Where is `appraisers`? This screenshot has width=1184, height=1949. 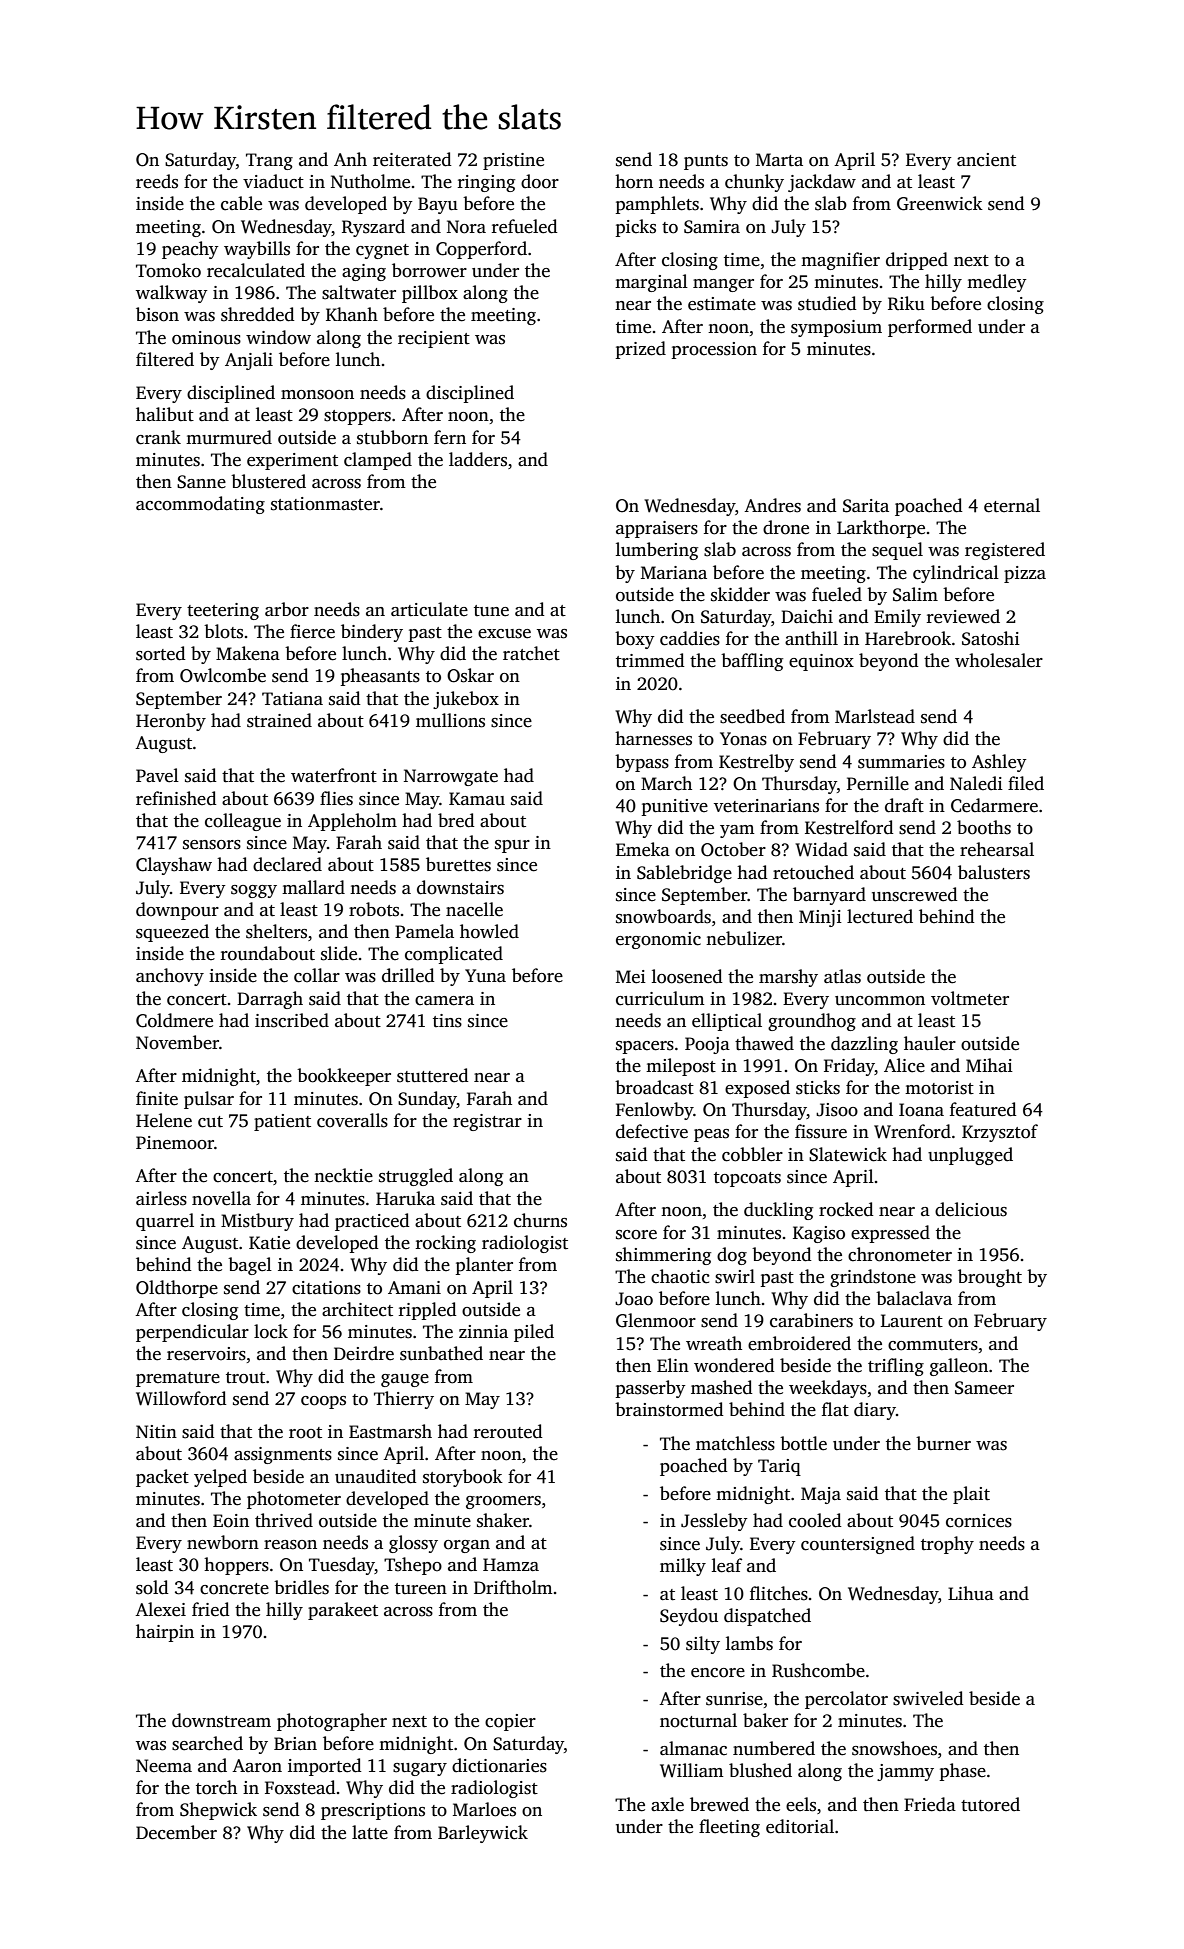 appraisers is located at coordinates (657, 529).
